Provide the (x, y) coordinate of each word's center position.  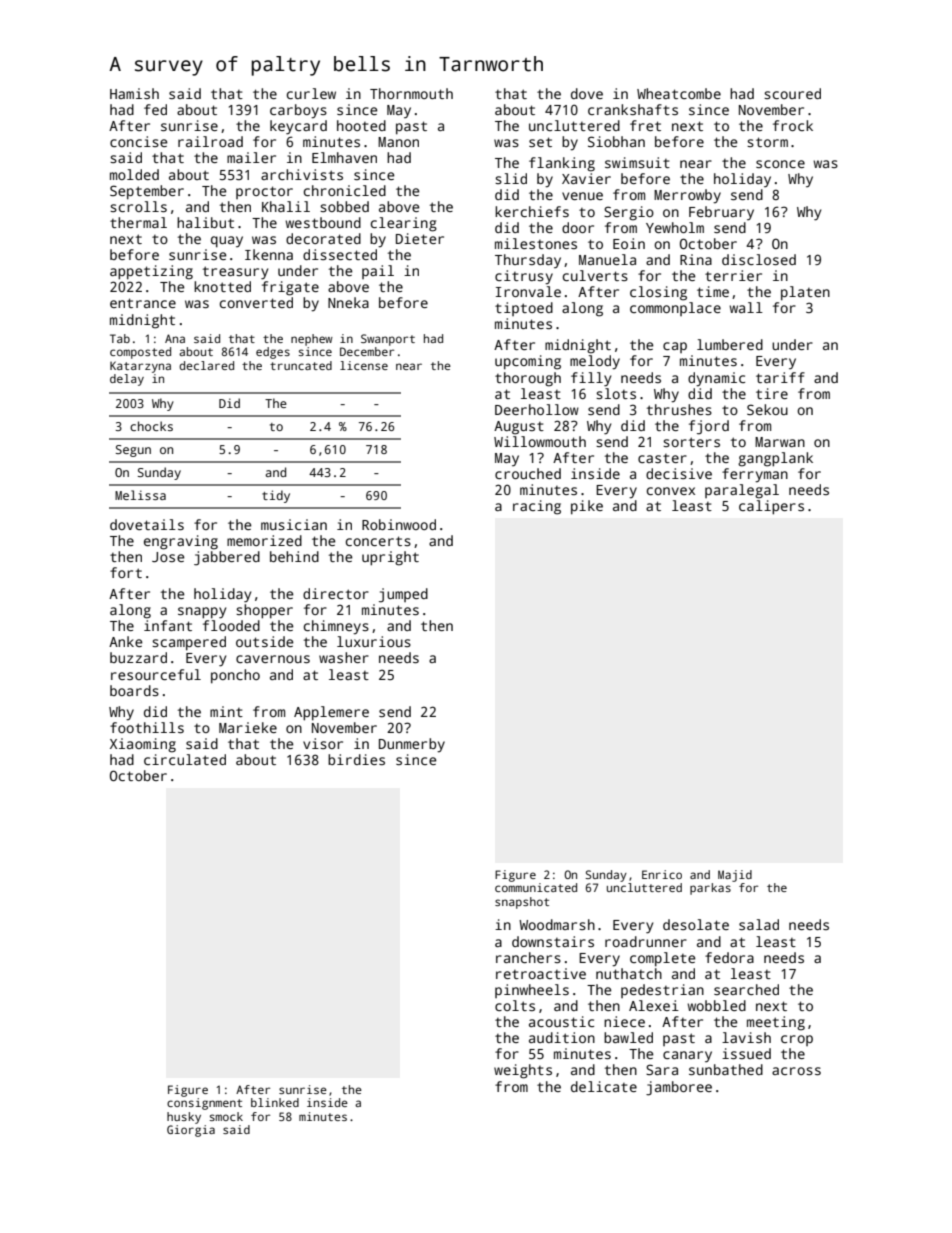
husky (184, 1118)
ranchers (528, 957)
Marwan (780, 442)
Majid (735, 876)
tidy (276, 496)
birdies (356, 759)
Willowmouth (540, 441)
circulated (185, 759)
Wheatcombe (679, 93)
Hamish (134, 93)
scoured (792, 93)
